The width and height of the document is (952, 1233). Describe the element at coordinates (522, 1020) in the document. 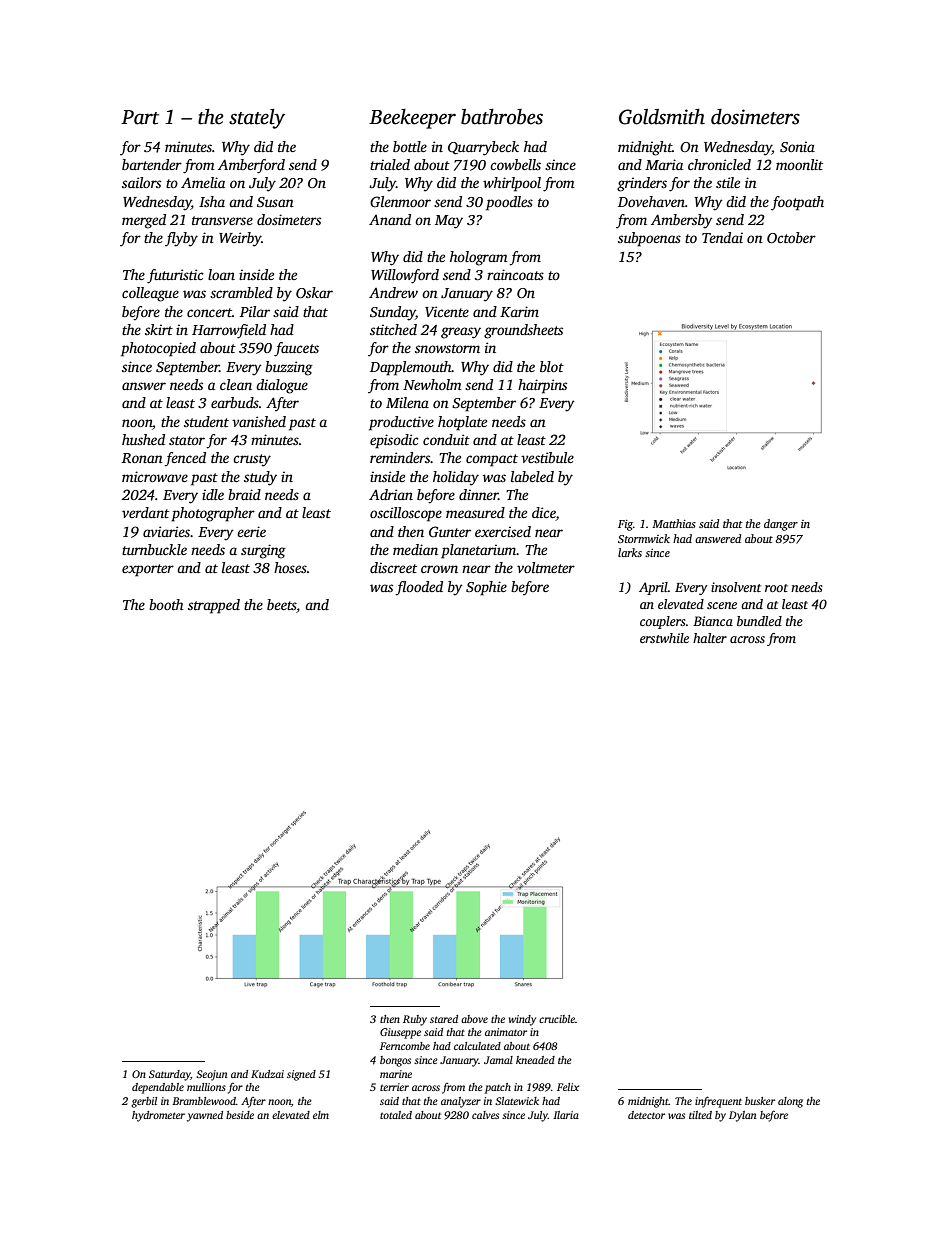

I see `windy` at that location.
